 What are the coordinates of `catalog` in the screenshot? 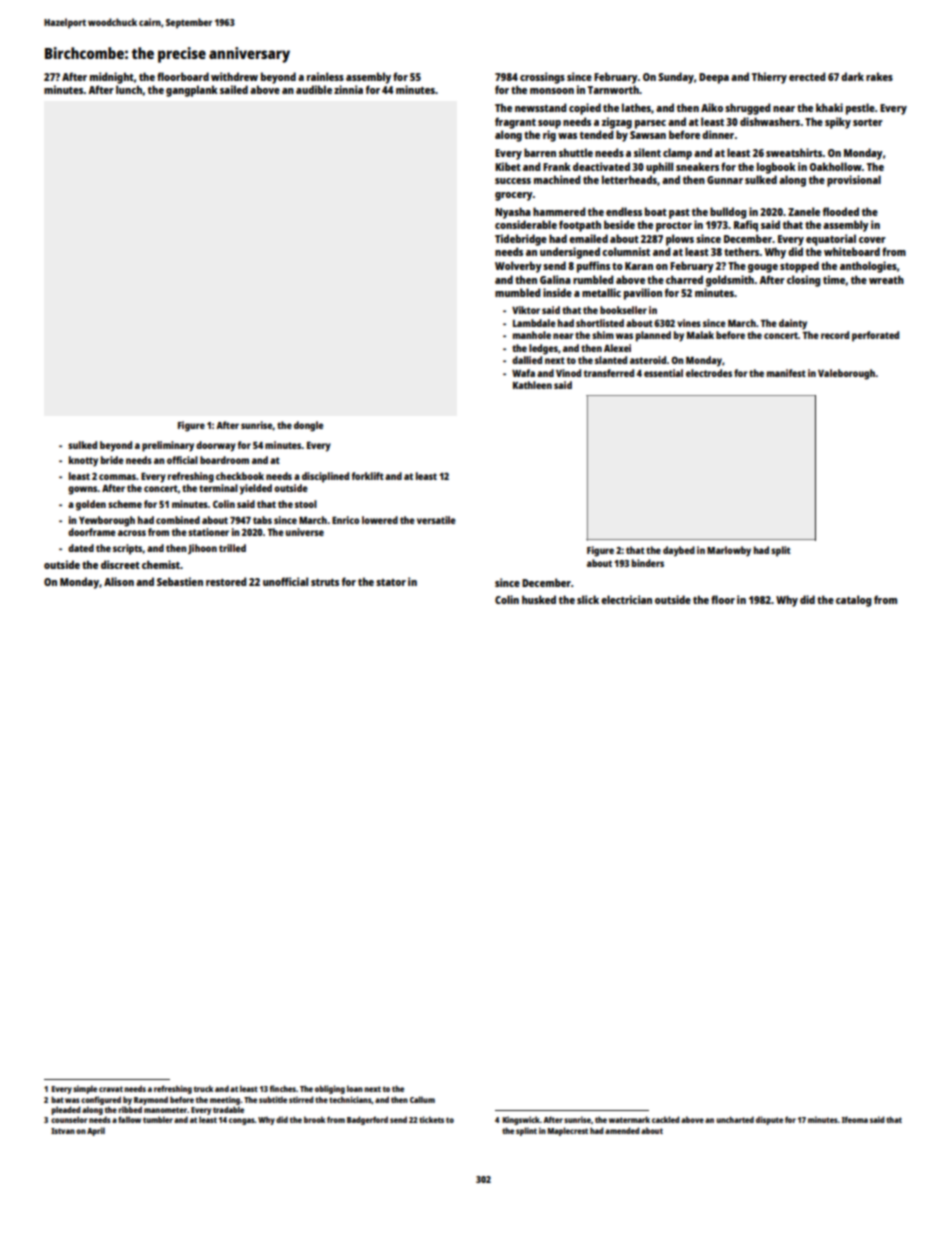 It's located at (854, 601).
